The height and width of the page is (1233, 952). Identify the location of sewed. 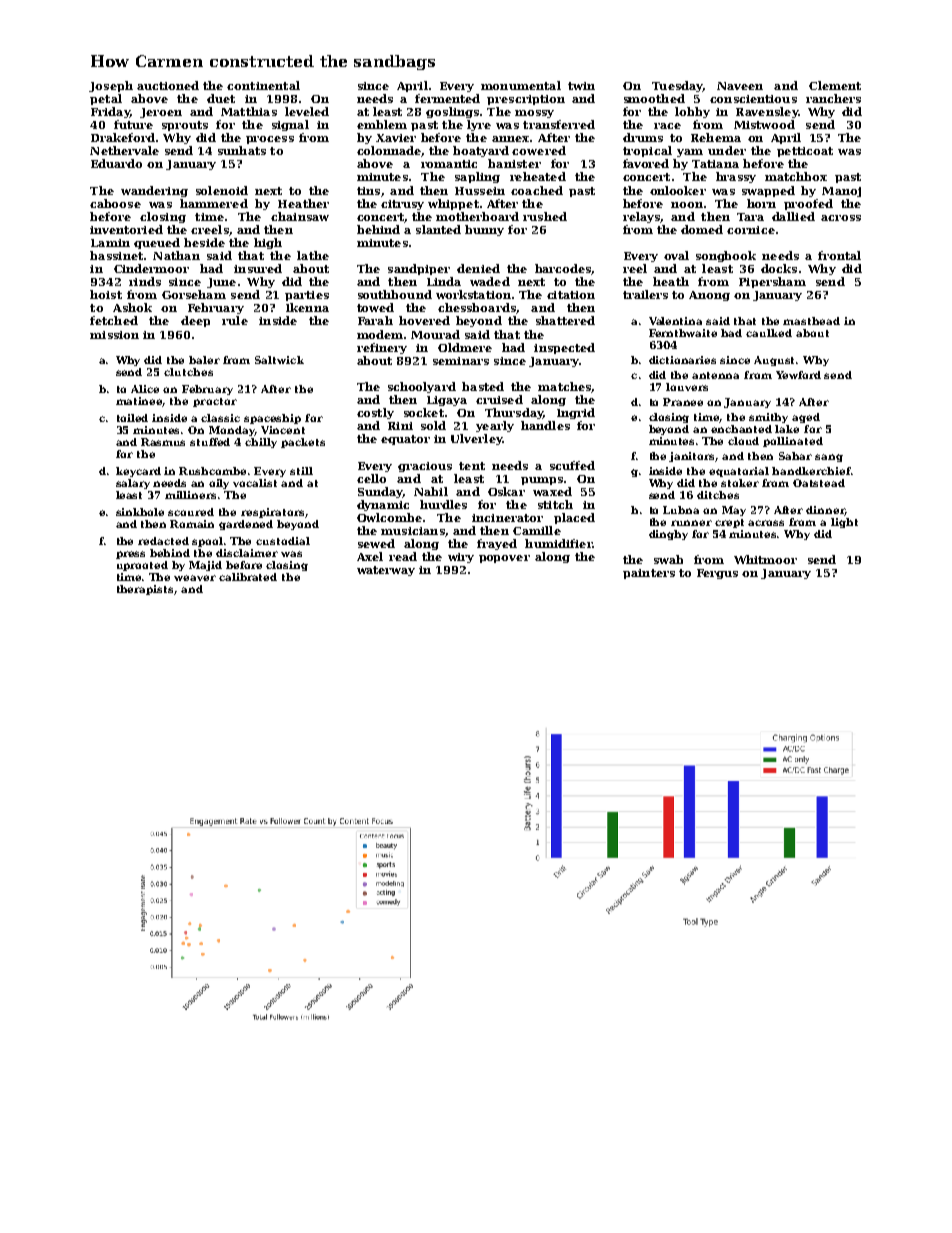
(376, 543).
